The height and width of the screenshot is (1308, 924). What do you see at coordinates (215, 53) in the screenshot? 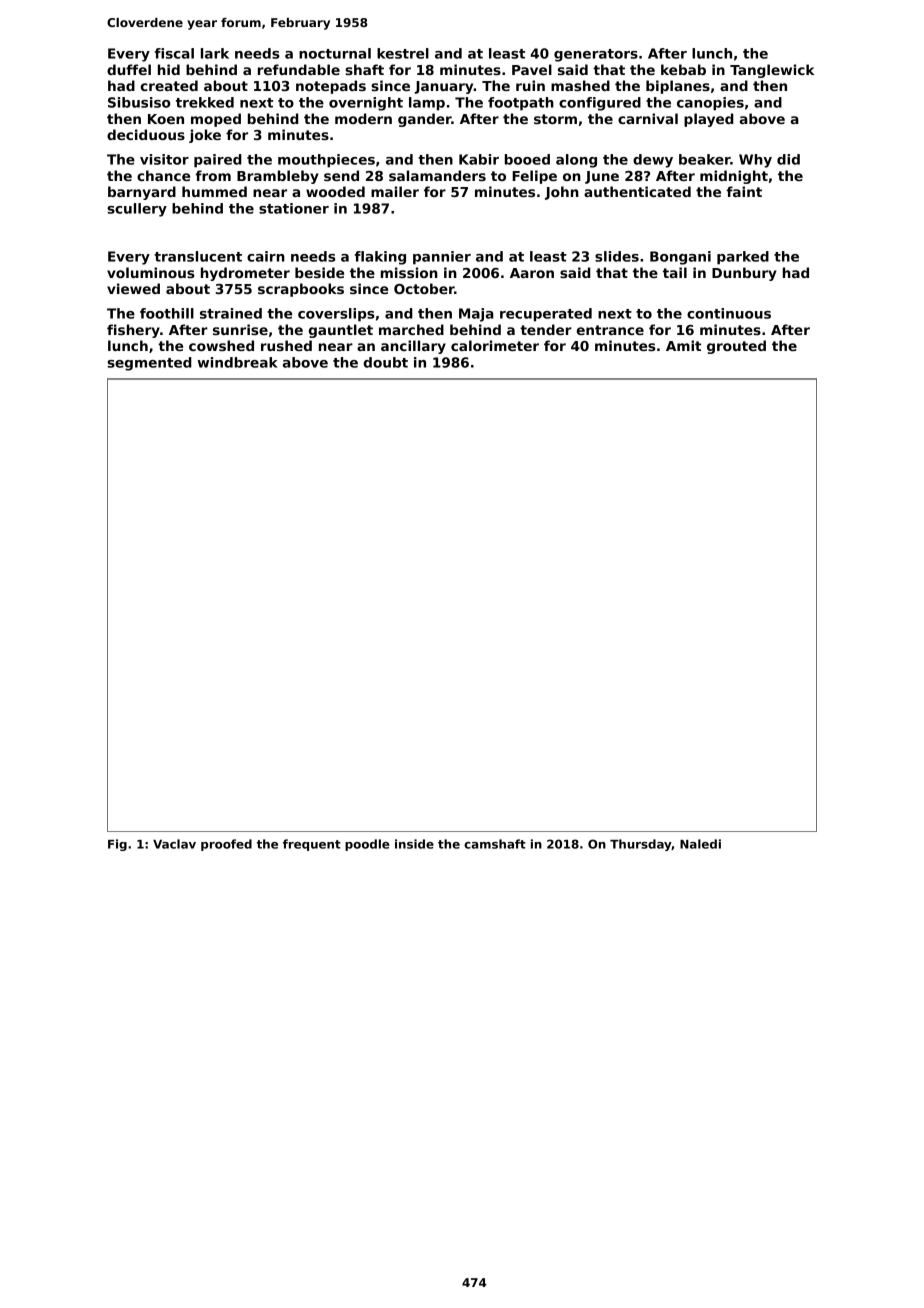
I see `lark` at bounding box center [215, 53].
